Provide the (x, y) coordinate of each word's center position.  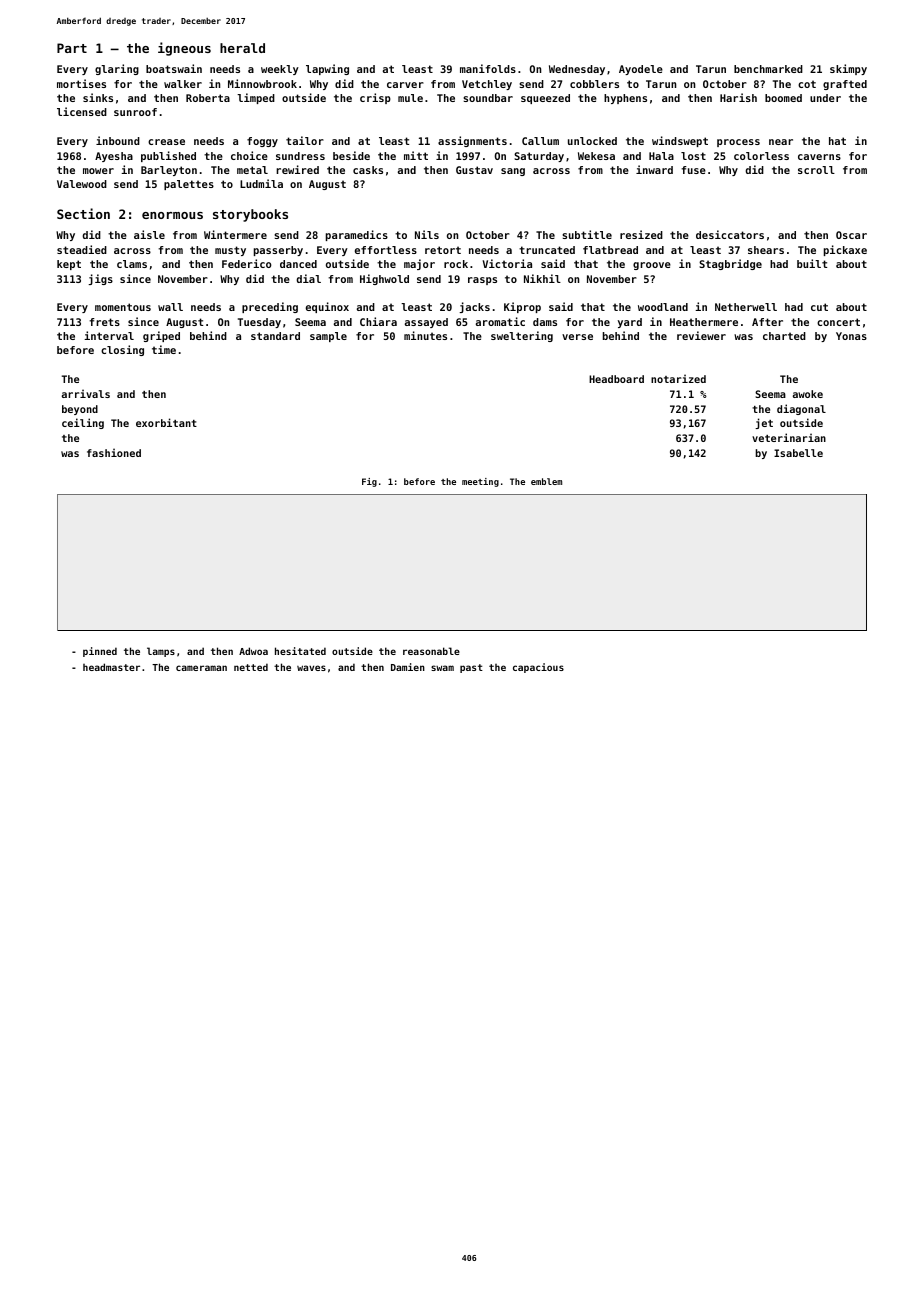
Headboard (616, 379)
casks (368, 170)
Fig (369, 482)
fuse (693, 170)
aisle (149, 234)
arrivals (86, 393)
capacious (538, 668)
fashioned (114, 452)
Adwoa (253, 651)
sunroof (135, 112)
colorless (761, 156)
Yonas (851, 336)
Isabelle (798, 453)
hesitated (300, 651)
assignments (472, 141)
